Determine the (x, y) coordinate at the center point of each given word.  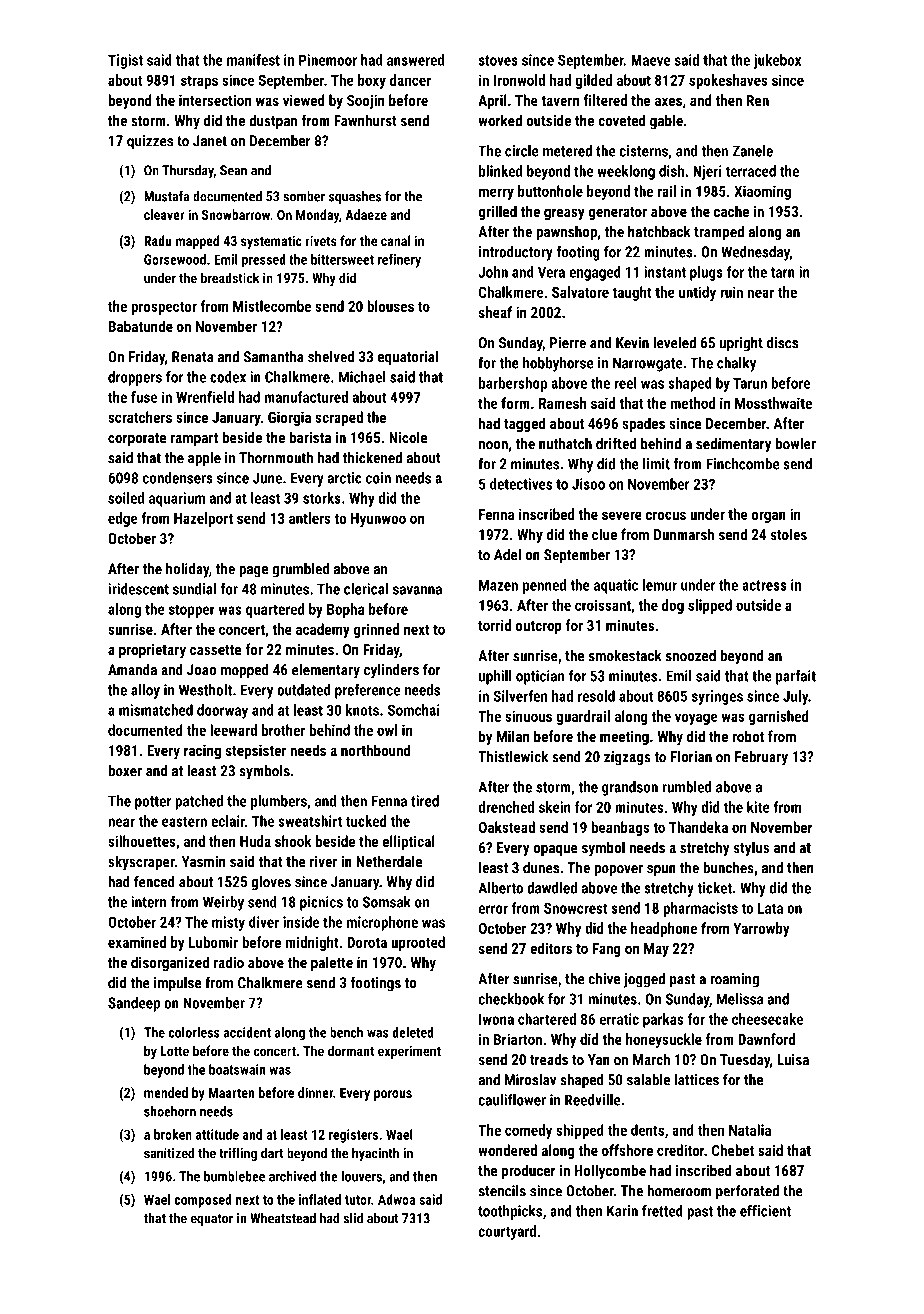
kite (758, 807)
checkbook (511, 999)
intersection (215, 100)
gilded (593, 81)
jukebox (777, 61)
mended (166, 1092)
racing (202, 751)
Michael (362, 377)
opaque (555, 850)
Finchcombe (742, 464)
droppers (135, 378)
